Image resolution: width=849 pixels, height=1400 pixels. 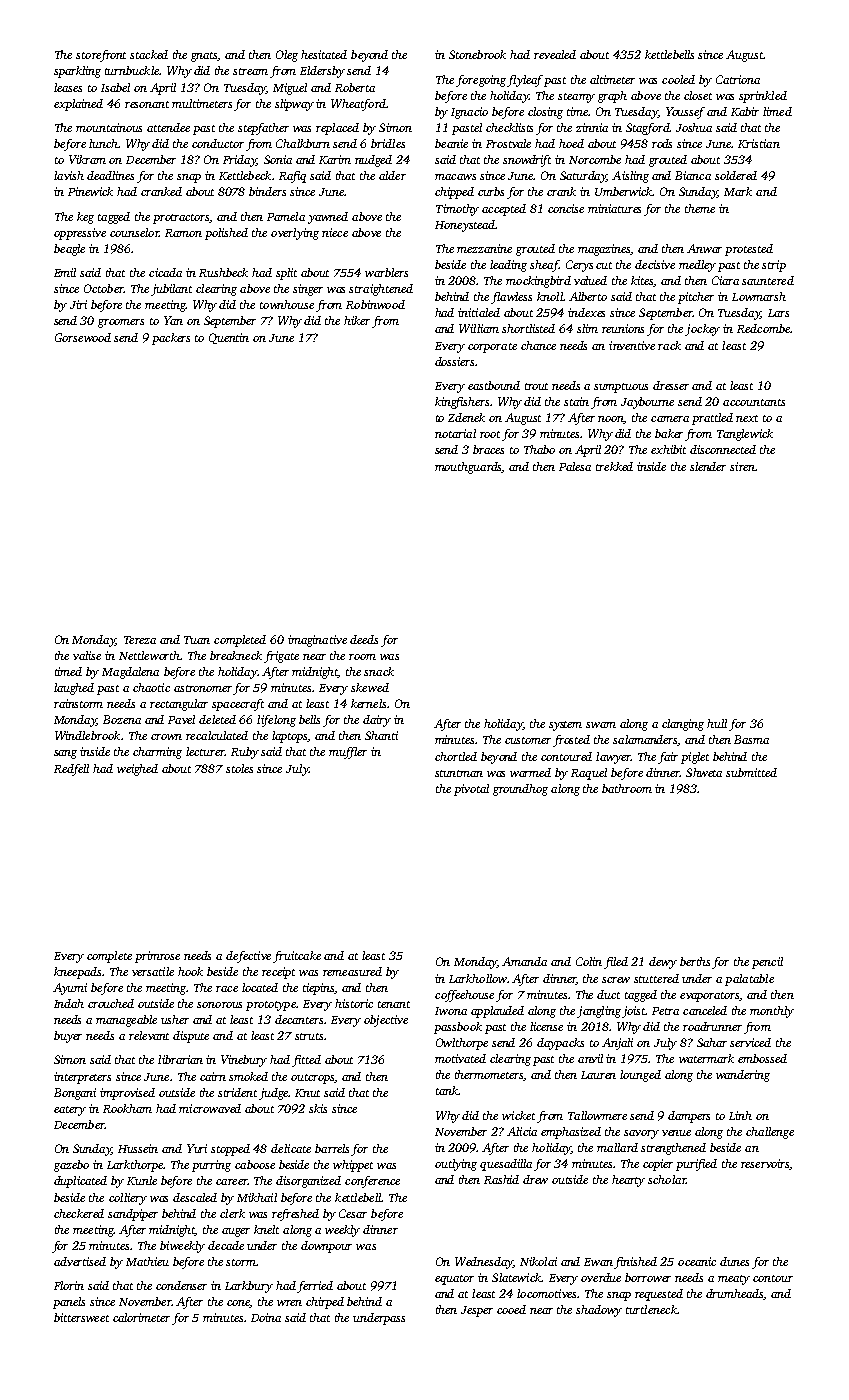 What do you see at coordinates (281, 657) in the screenshot?
I see `frigate` at bounding box center [281, 657].
